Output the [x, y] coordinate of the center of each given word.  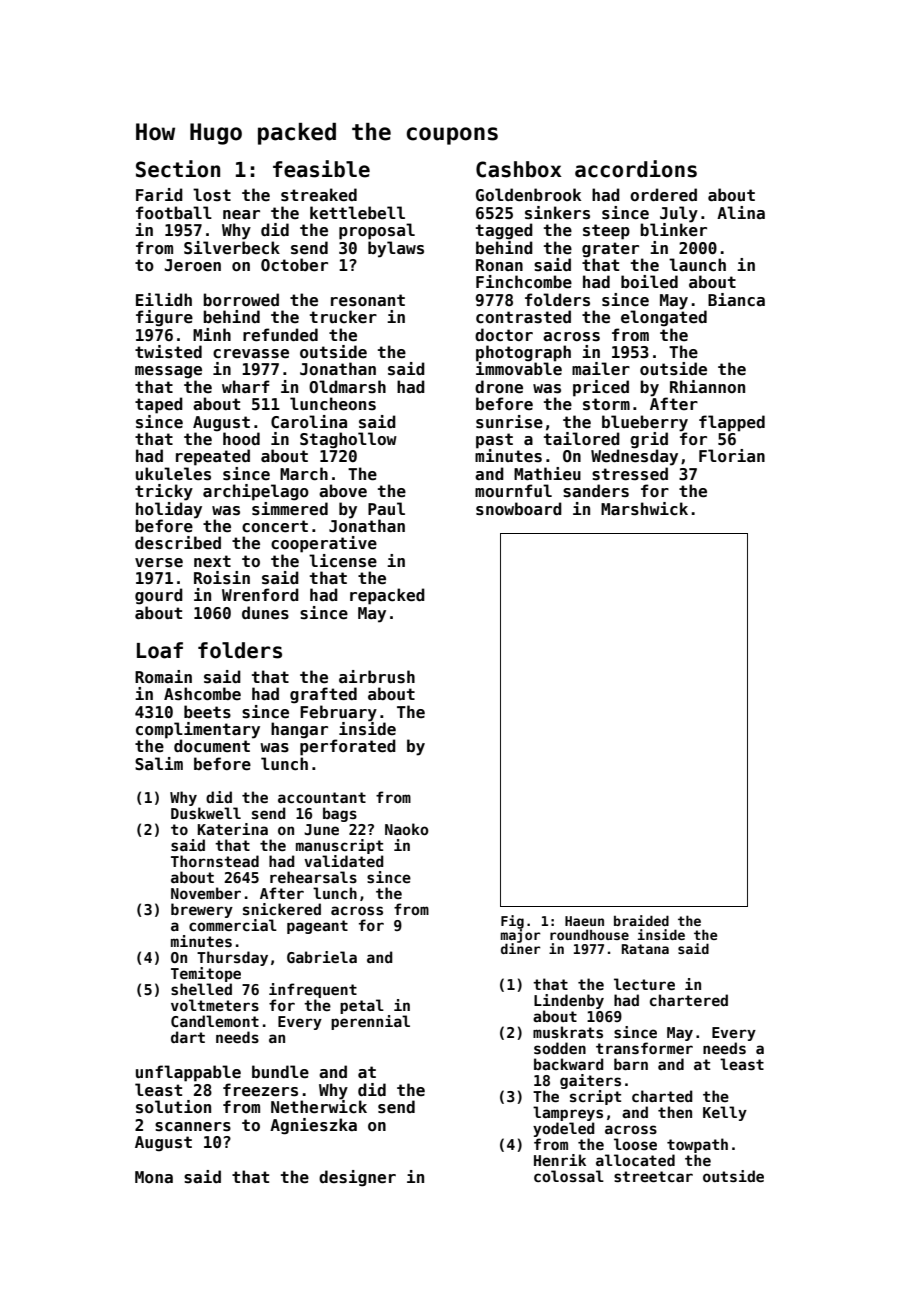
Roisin [222, 578]
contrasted [523, 317]
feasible [321, 169]
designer [357, 1178]
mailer [601, 368]
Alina [741, 212]
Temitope [206, 974]
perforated [348, 747]
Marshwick [644, 509]
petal [362, 1006]
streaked [319, 195]
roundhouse [589, 935]
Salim [159, 764]
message [168, 372]
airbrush [377, 677]
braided [641, 920]
